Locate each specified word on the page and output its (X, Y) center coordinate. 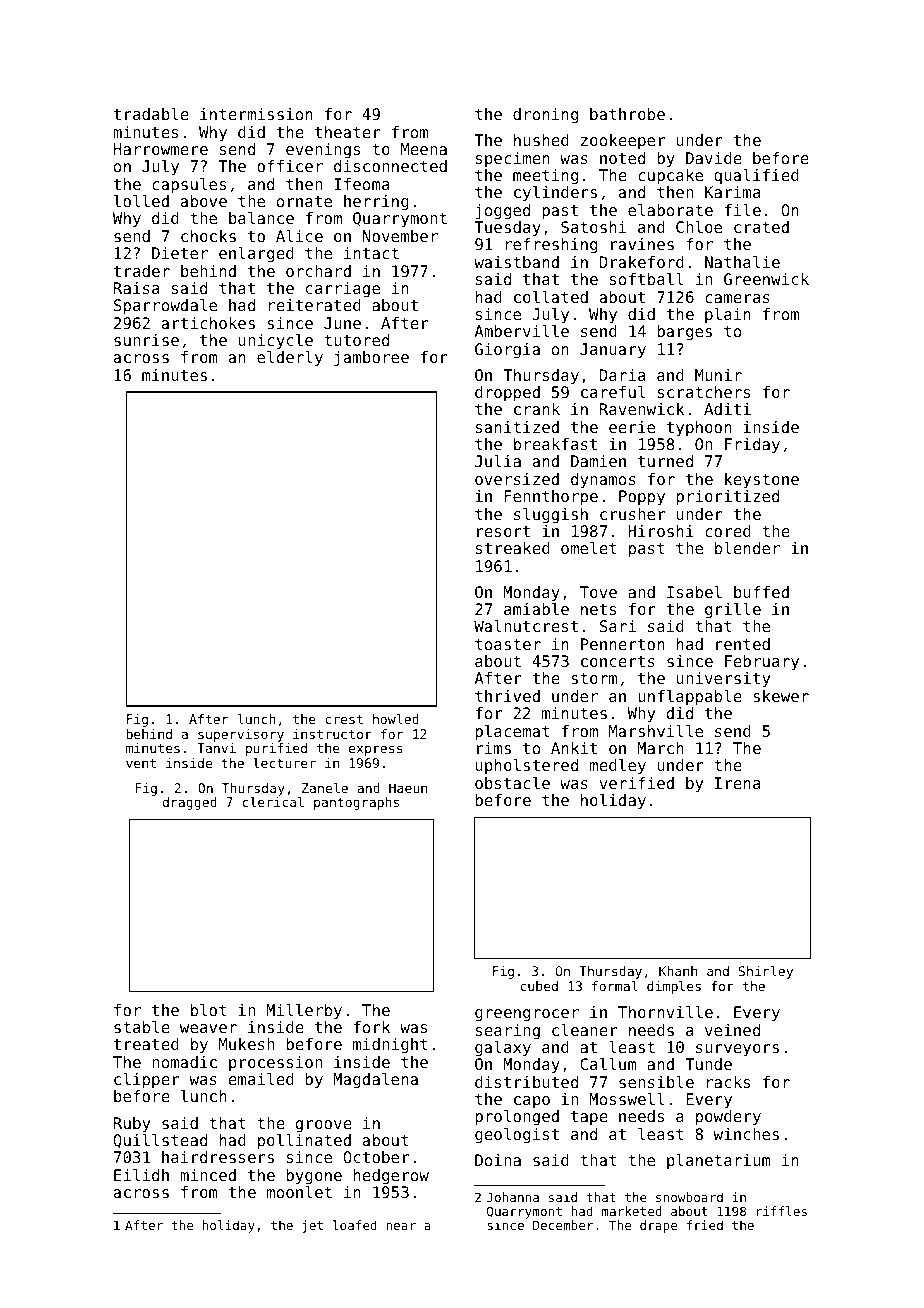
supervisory (241, 735)
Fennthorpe (551, 498)
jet (312, 1226)
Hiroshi (661, 531)
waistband (516, 262)
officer (290, 166)
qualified (756, 177)
